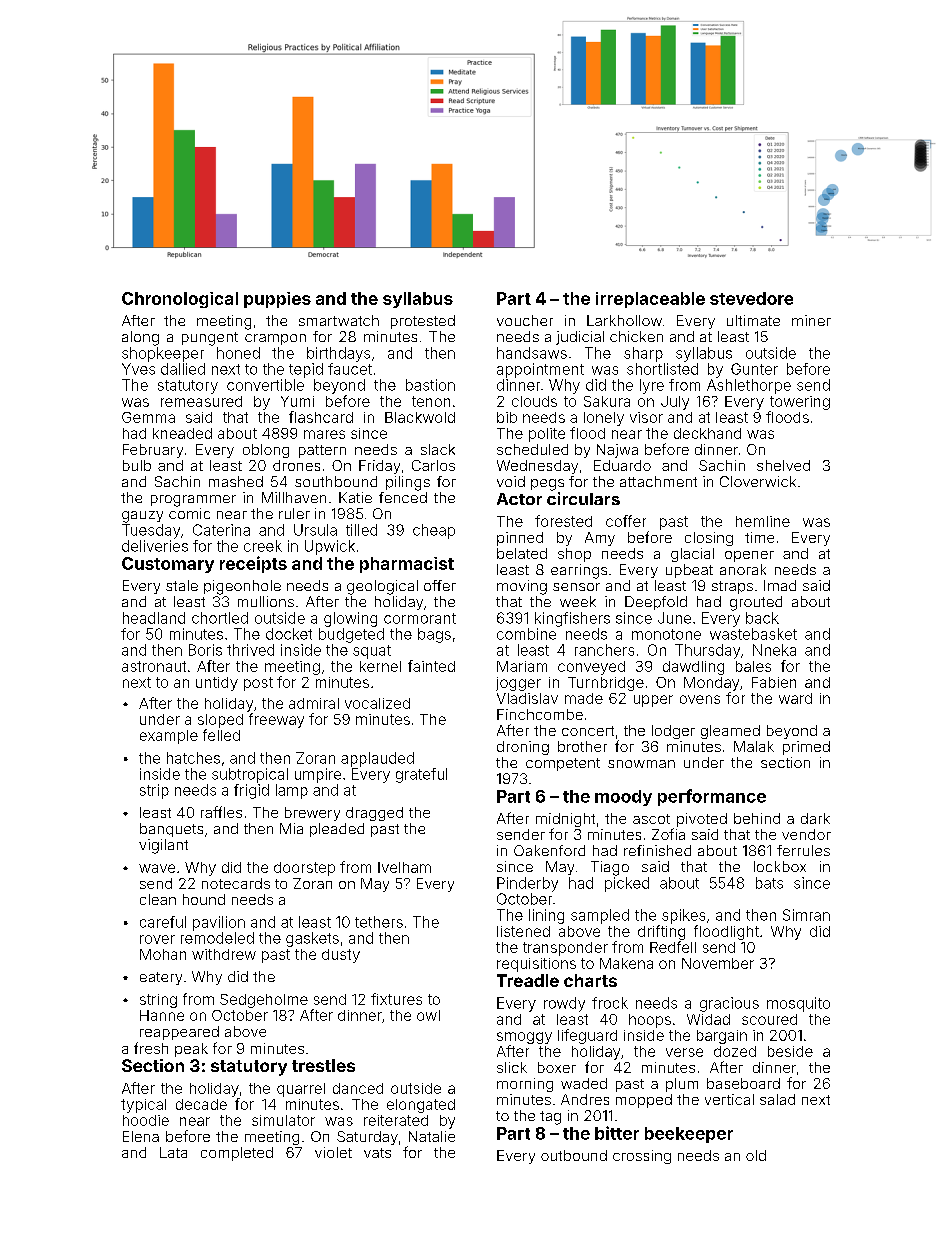  Describe the element at coordinates (163, 954) in the screenshot. I see `Mohan` at that location.
